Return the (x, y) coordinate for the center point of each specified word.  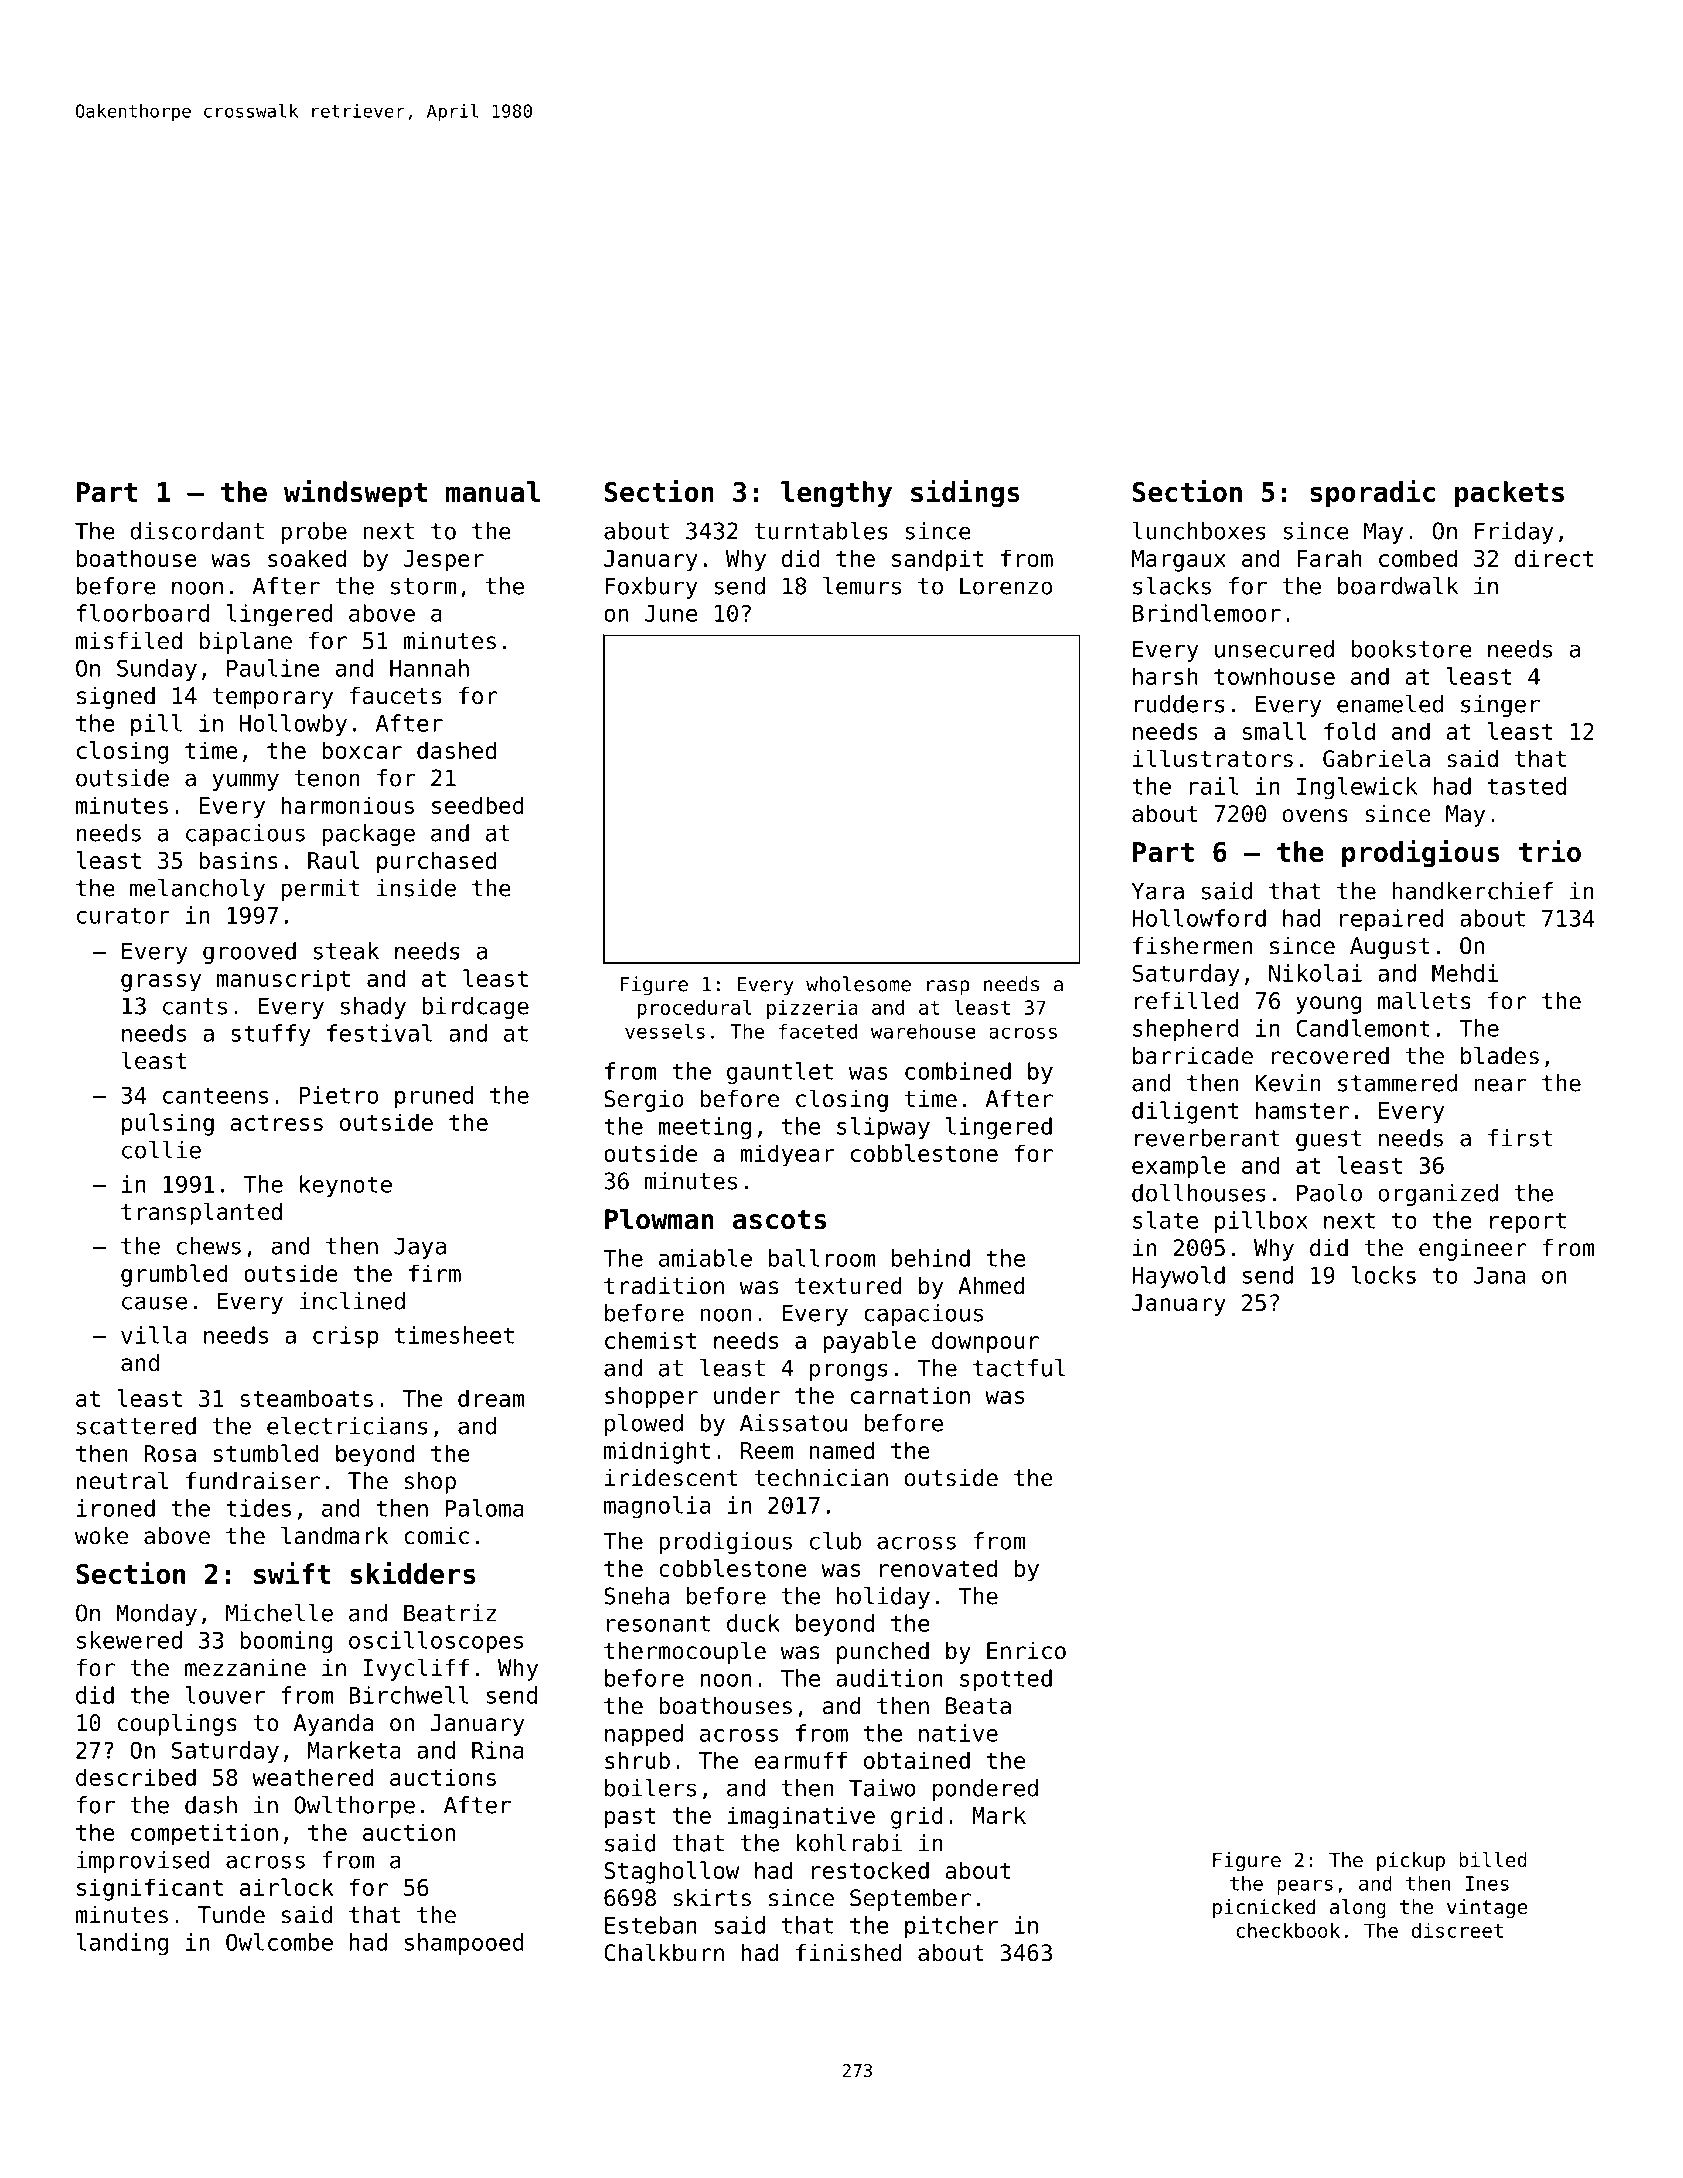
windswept (355, 494)
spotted (1006, 1680)
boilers (650, 1788)
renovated (938, 1568)
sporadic (1372, 494)
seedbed (478, 805)
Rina (498, 1750)
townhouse (1274, 676)
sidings (965, 494)
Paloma (484, 1508)
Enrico (1026, 1651)
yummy (245, 782)
